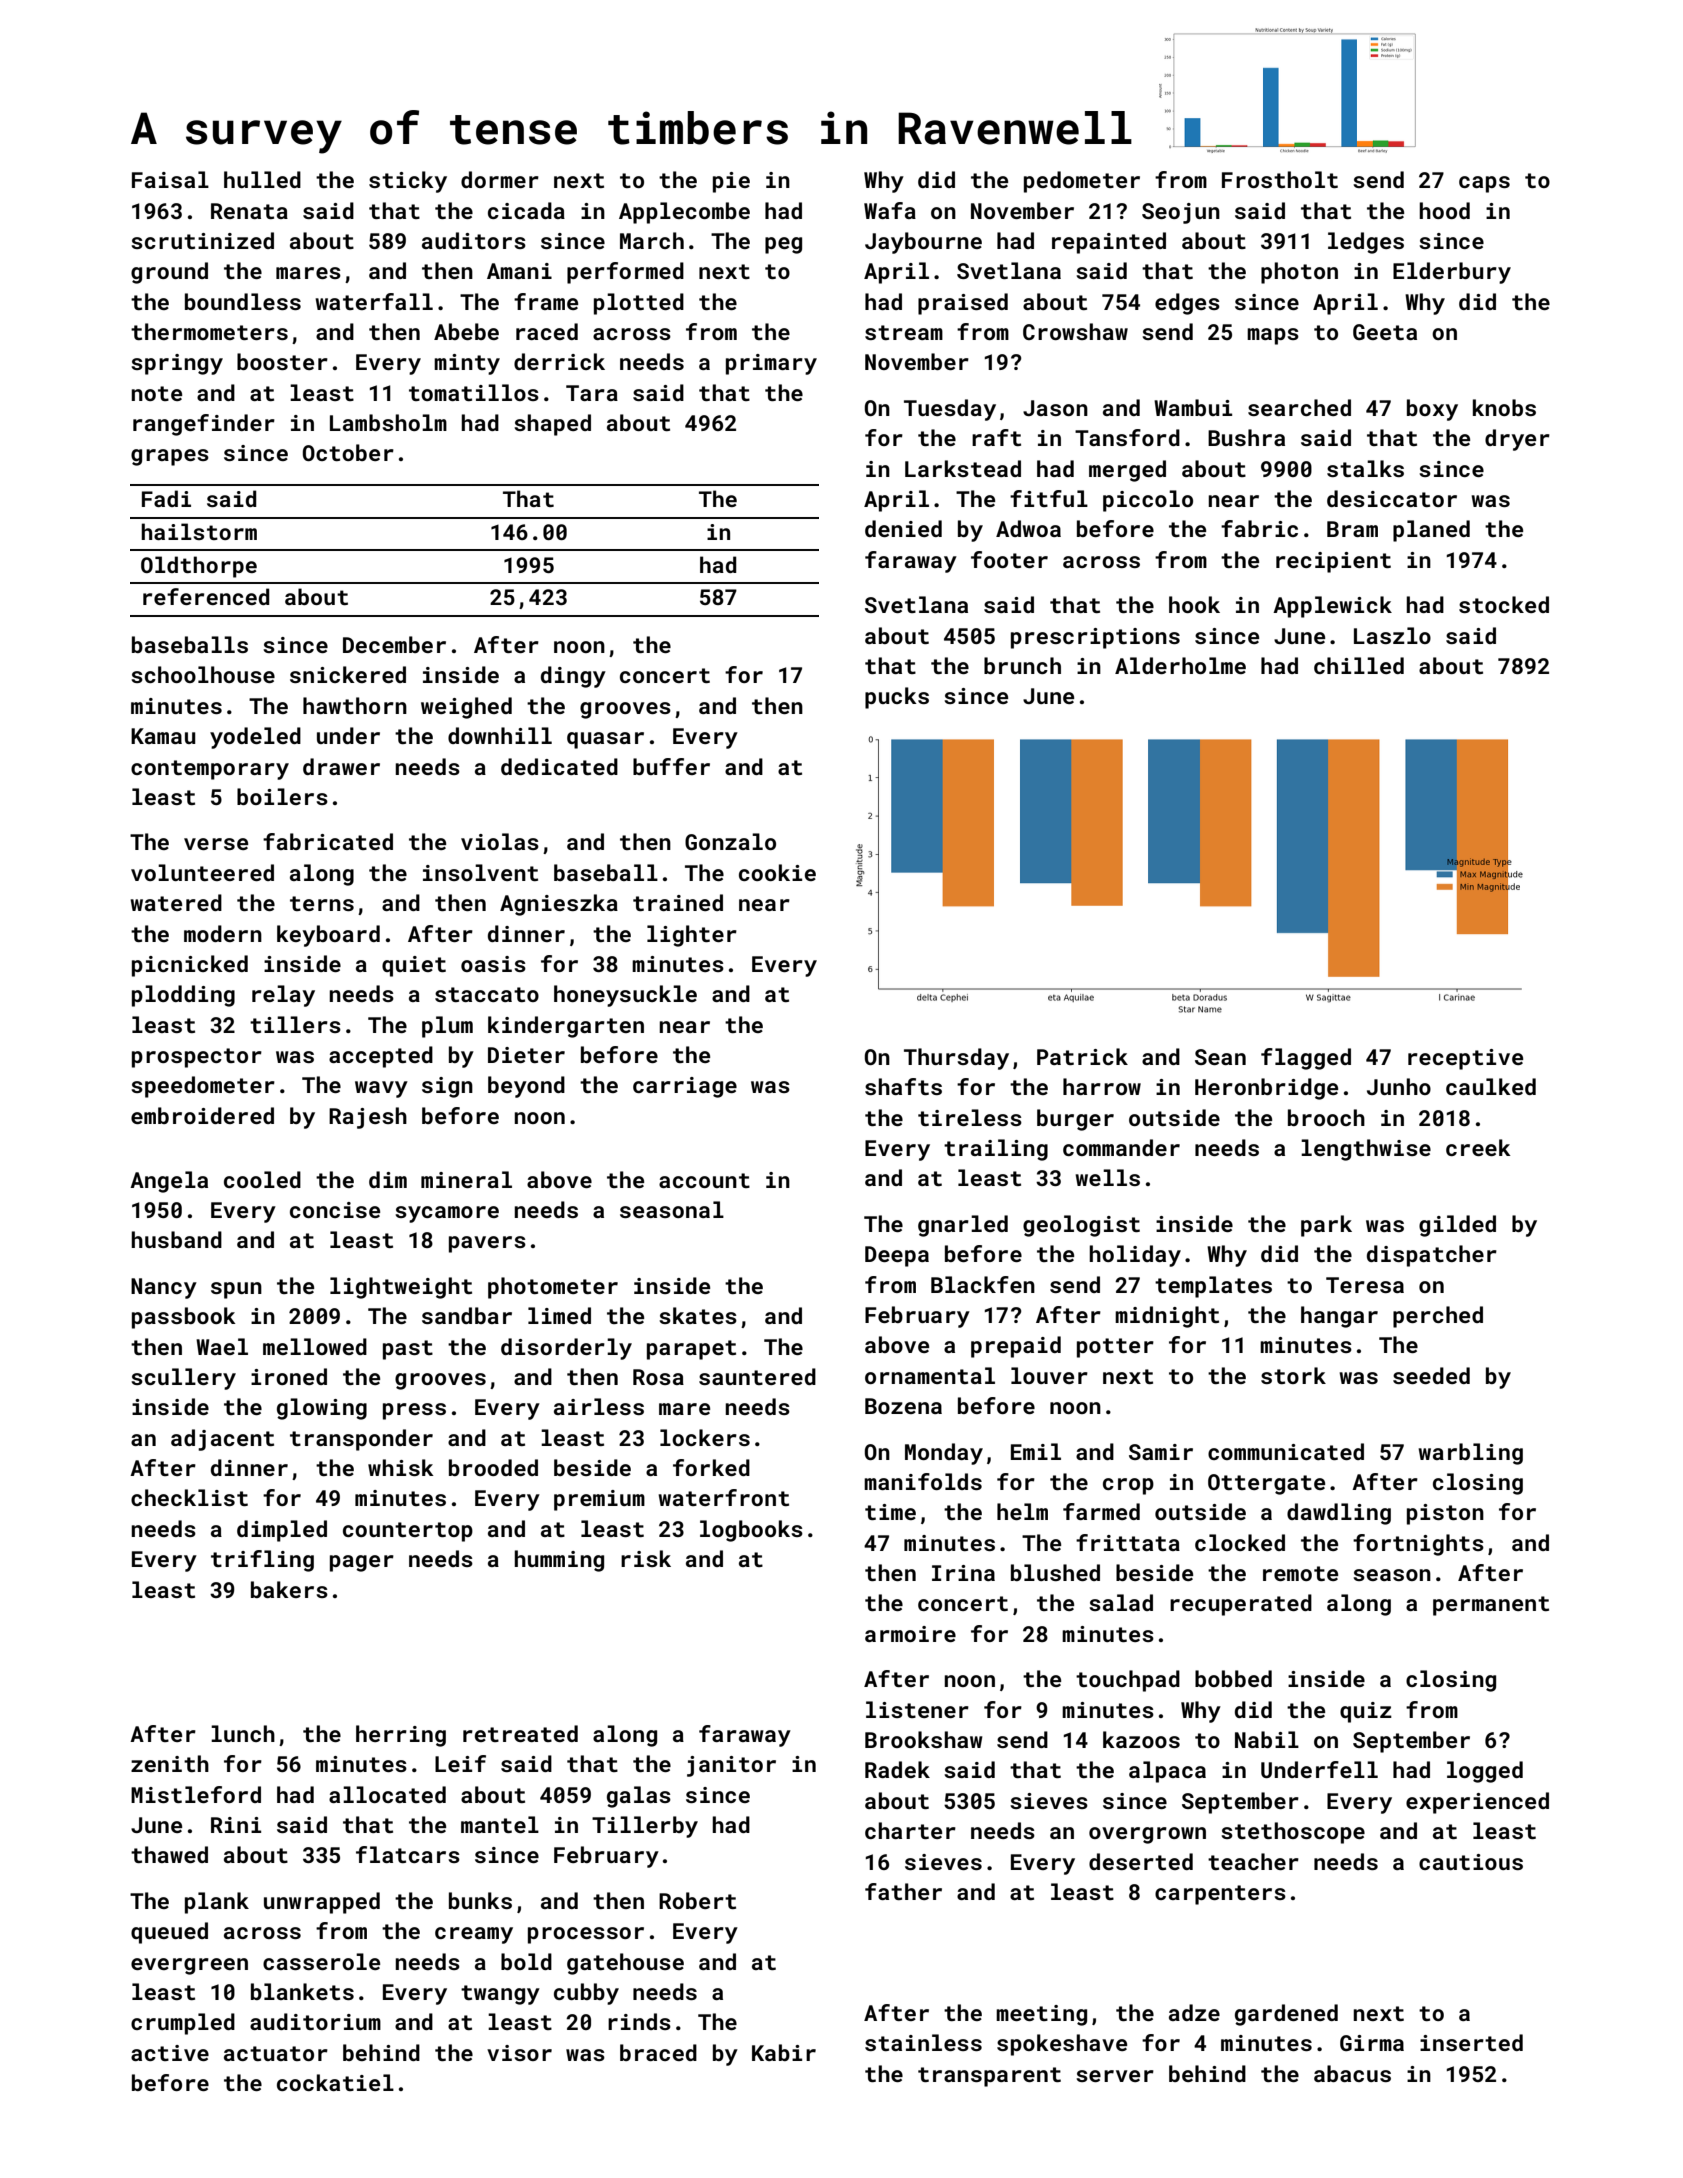 The image size is (1683, 2178). Describe the element at coordinates (1049, 498) in the page. I see `fitful` at that location.
